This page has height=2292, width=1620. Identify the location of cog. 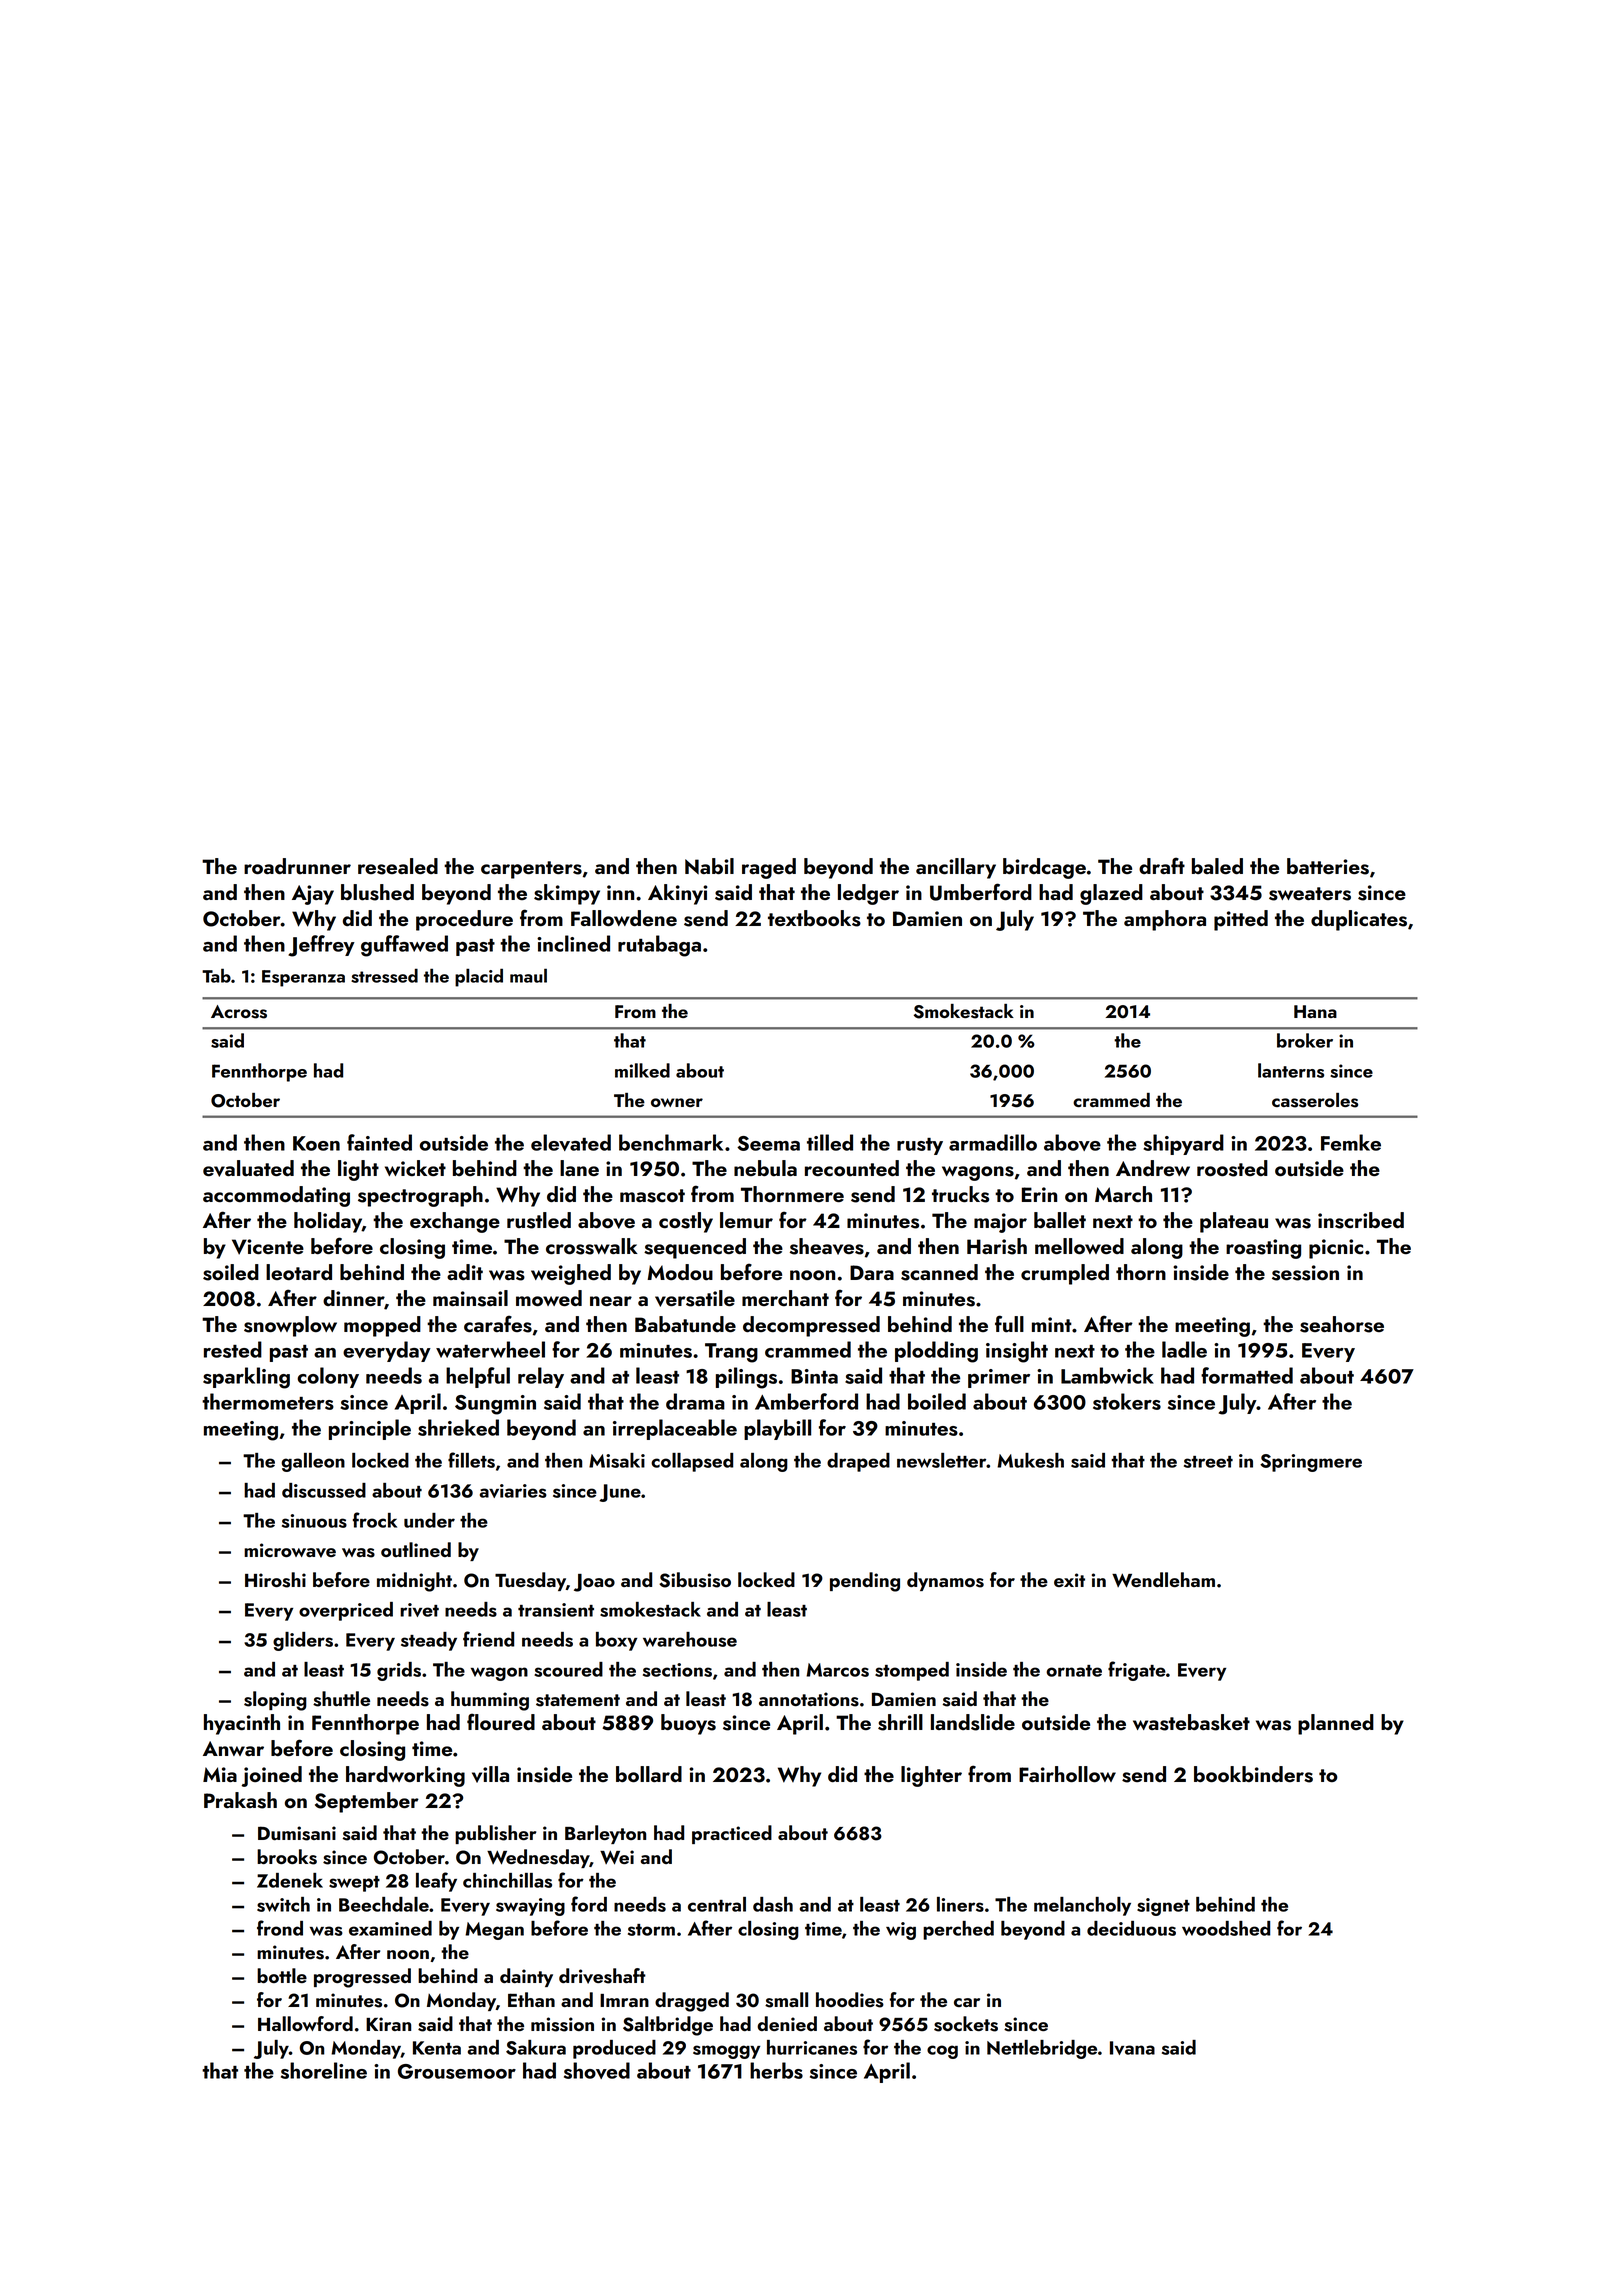
(942, 2052).
